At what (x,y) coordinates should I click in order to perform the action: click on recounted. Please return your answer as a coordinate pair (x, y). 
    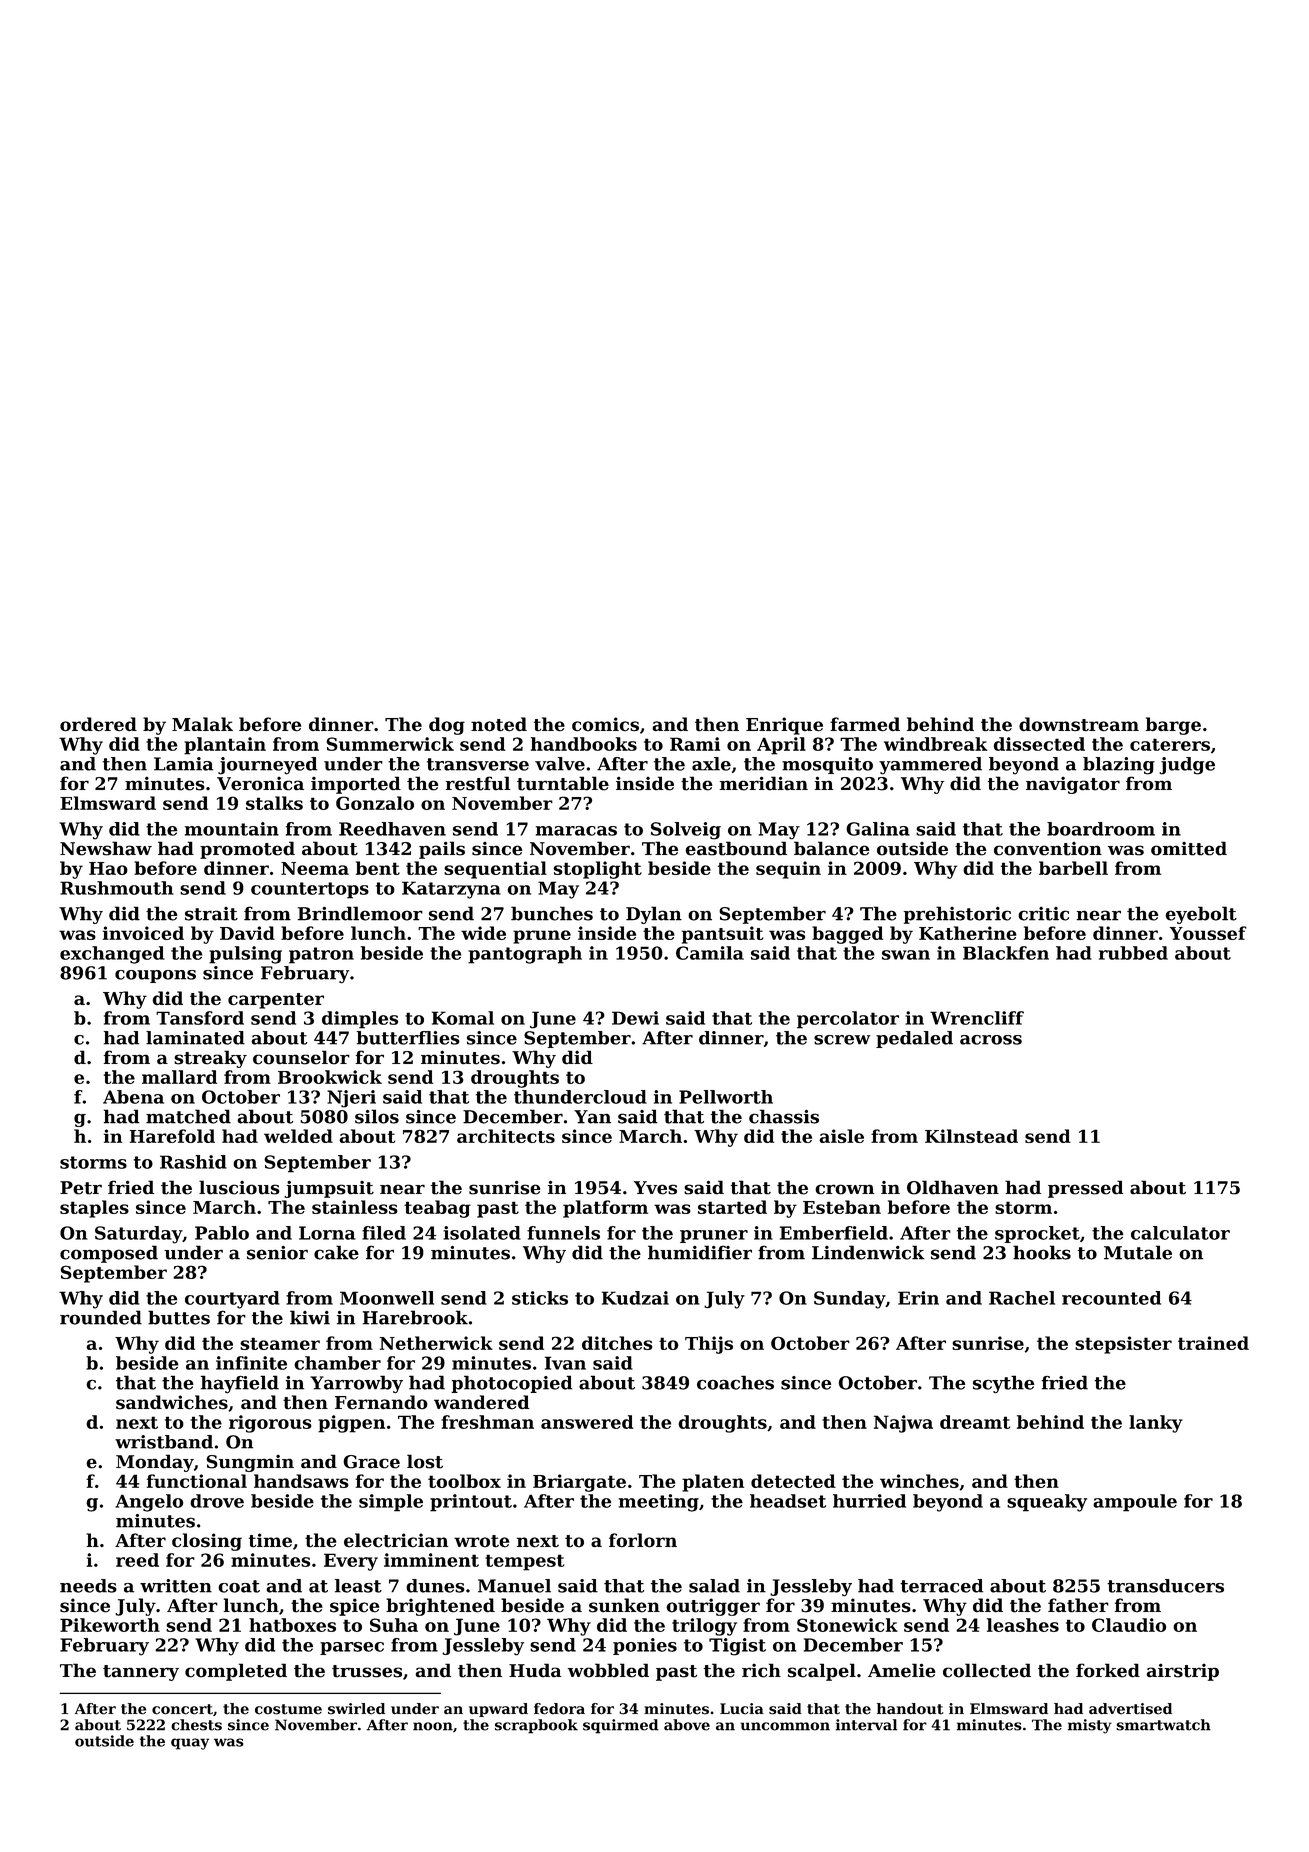
    Looking at the image, I should click on (1111, 1298).
